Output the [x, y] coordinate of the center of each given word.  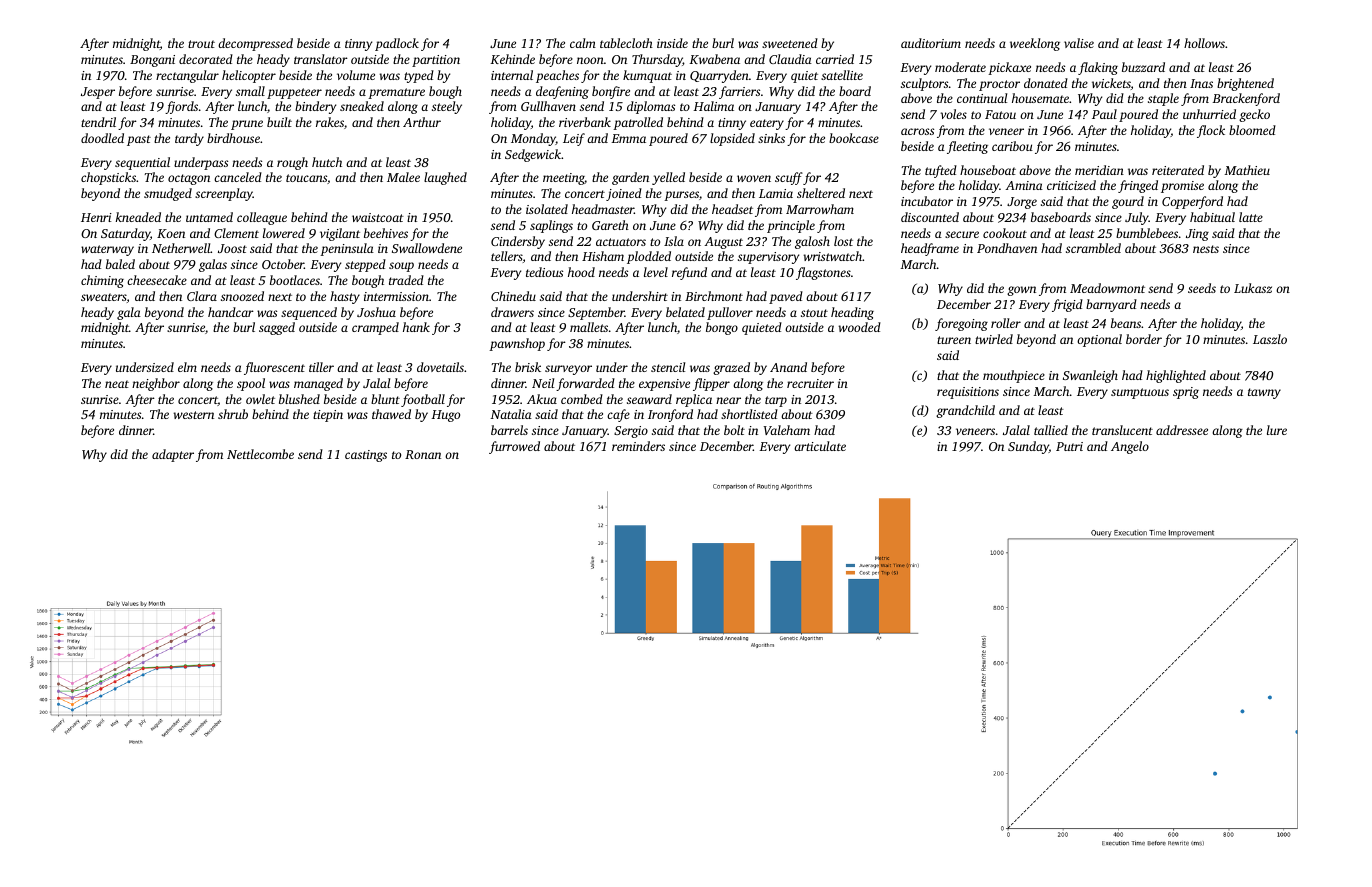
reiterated [1178, 170]
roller [1006, 323]
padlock [397, 44]
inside [672, 43]
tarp [776, 401]
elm [187, 367]
